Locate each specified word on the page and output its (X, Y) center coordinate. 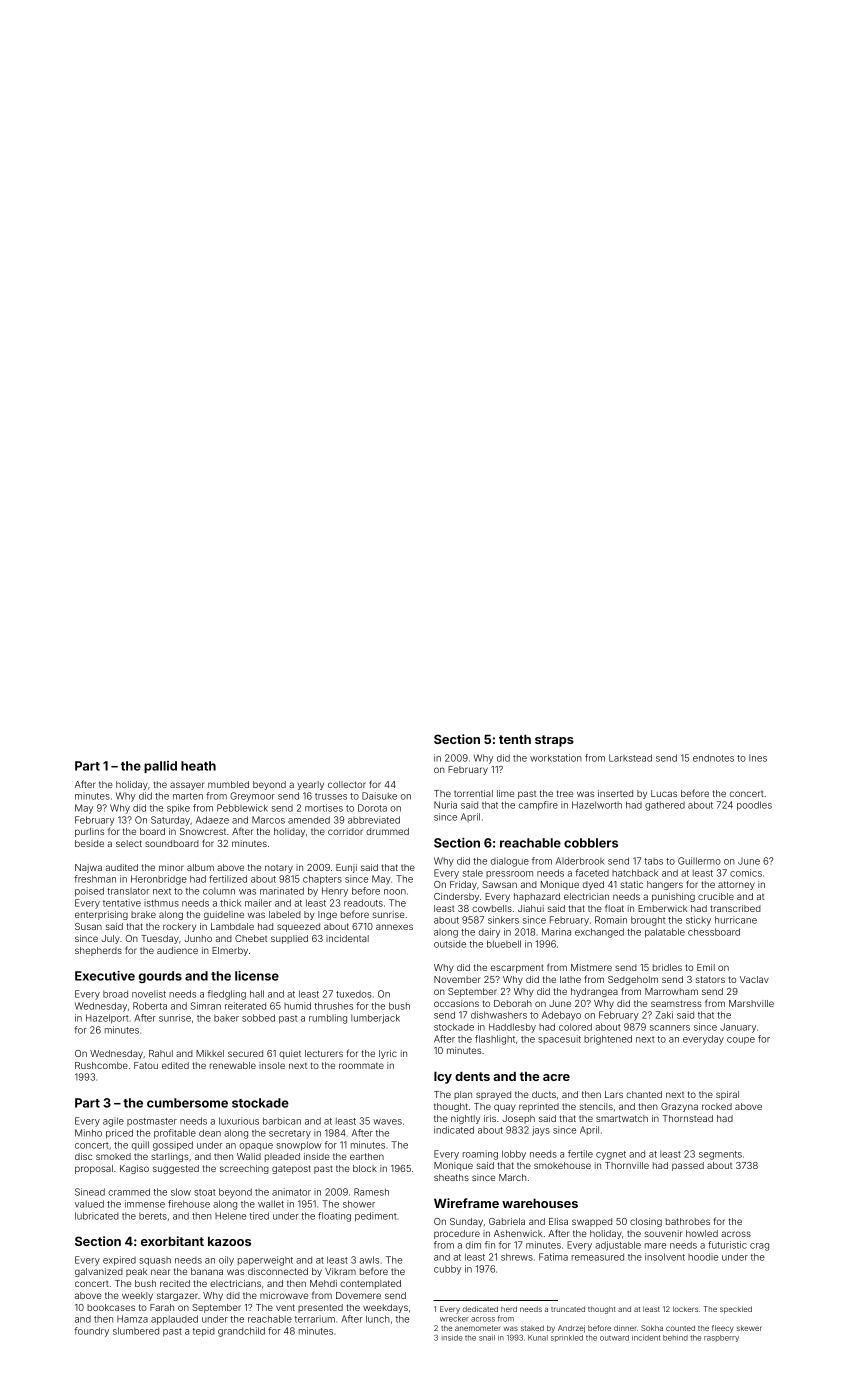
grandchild (241, 1332)
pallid (160, 767)
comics (746, 873)
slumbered (136, 1331)
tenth (515, 739)
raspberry (721, 1338)
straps (554, 741)
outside (450, 944)
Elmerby (230, 951)
